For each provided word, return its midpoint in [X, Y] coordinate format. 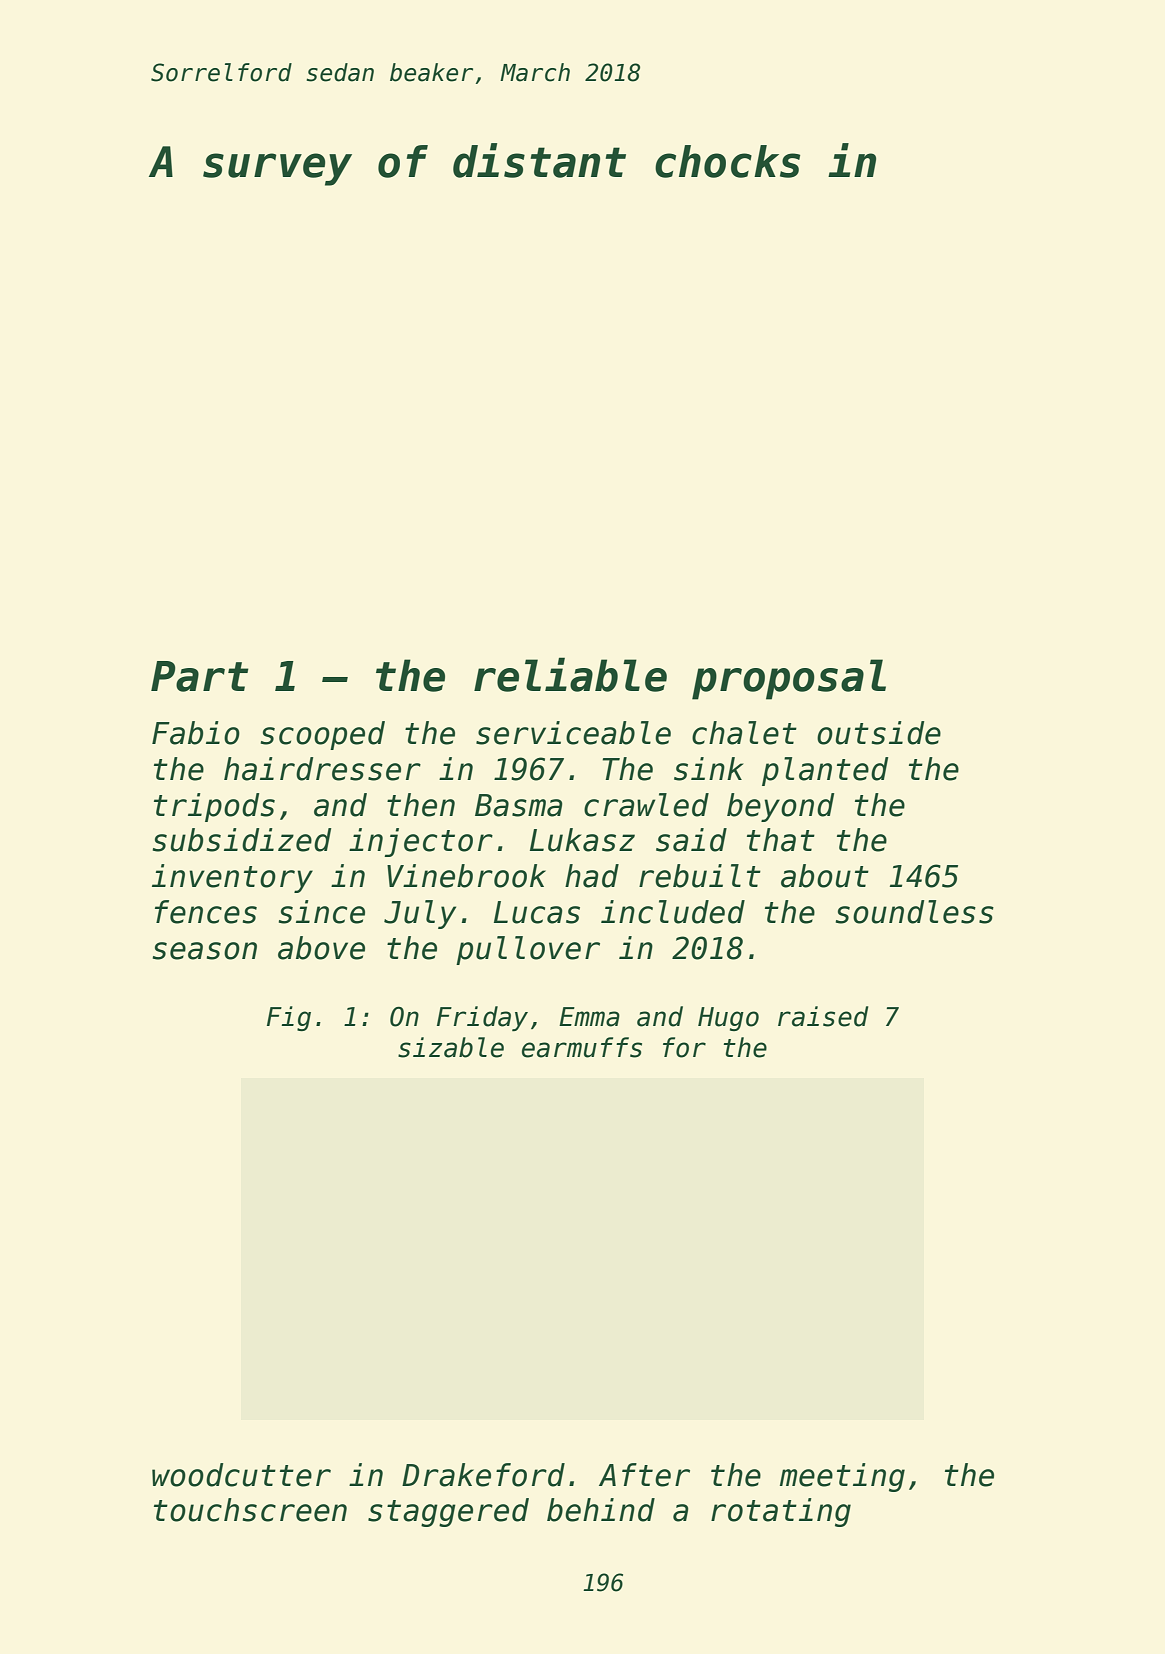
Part [200, 676]
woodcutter [241, 1475]
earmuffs [582, 1047]
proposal [789, 679]
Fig [289, 1018]
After [644, 1475]
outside [879, 733]
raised [823, 1016]
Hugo [728, 1019]
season [205, 951]
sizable [451, 1047]
